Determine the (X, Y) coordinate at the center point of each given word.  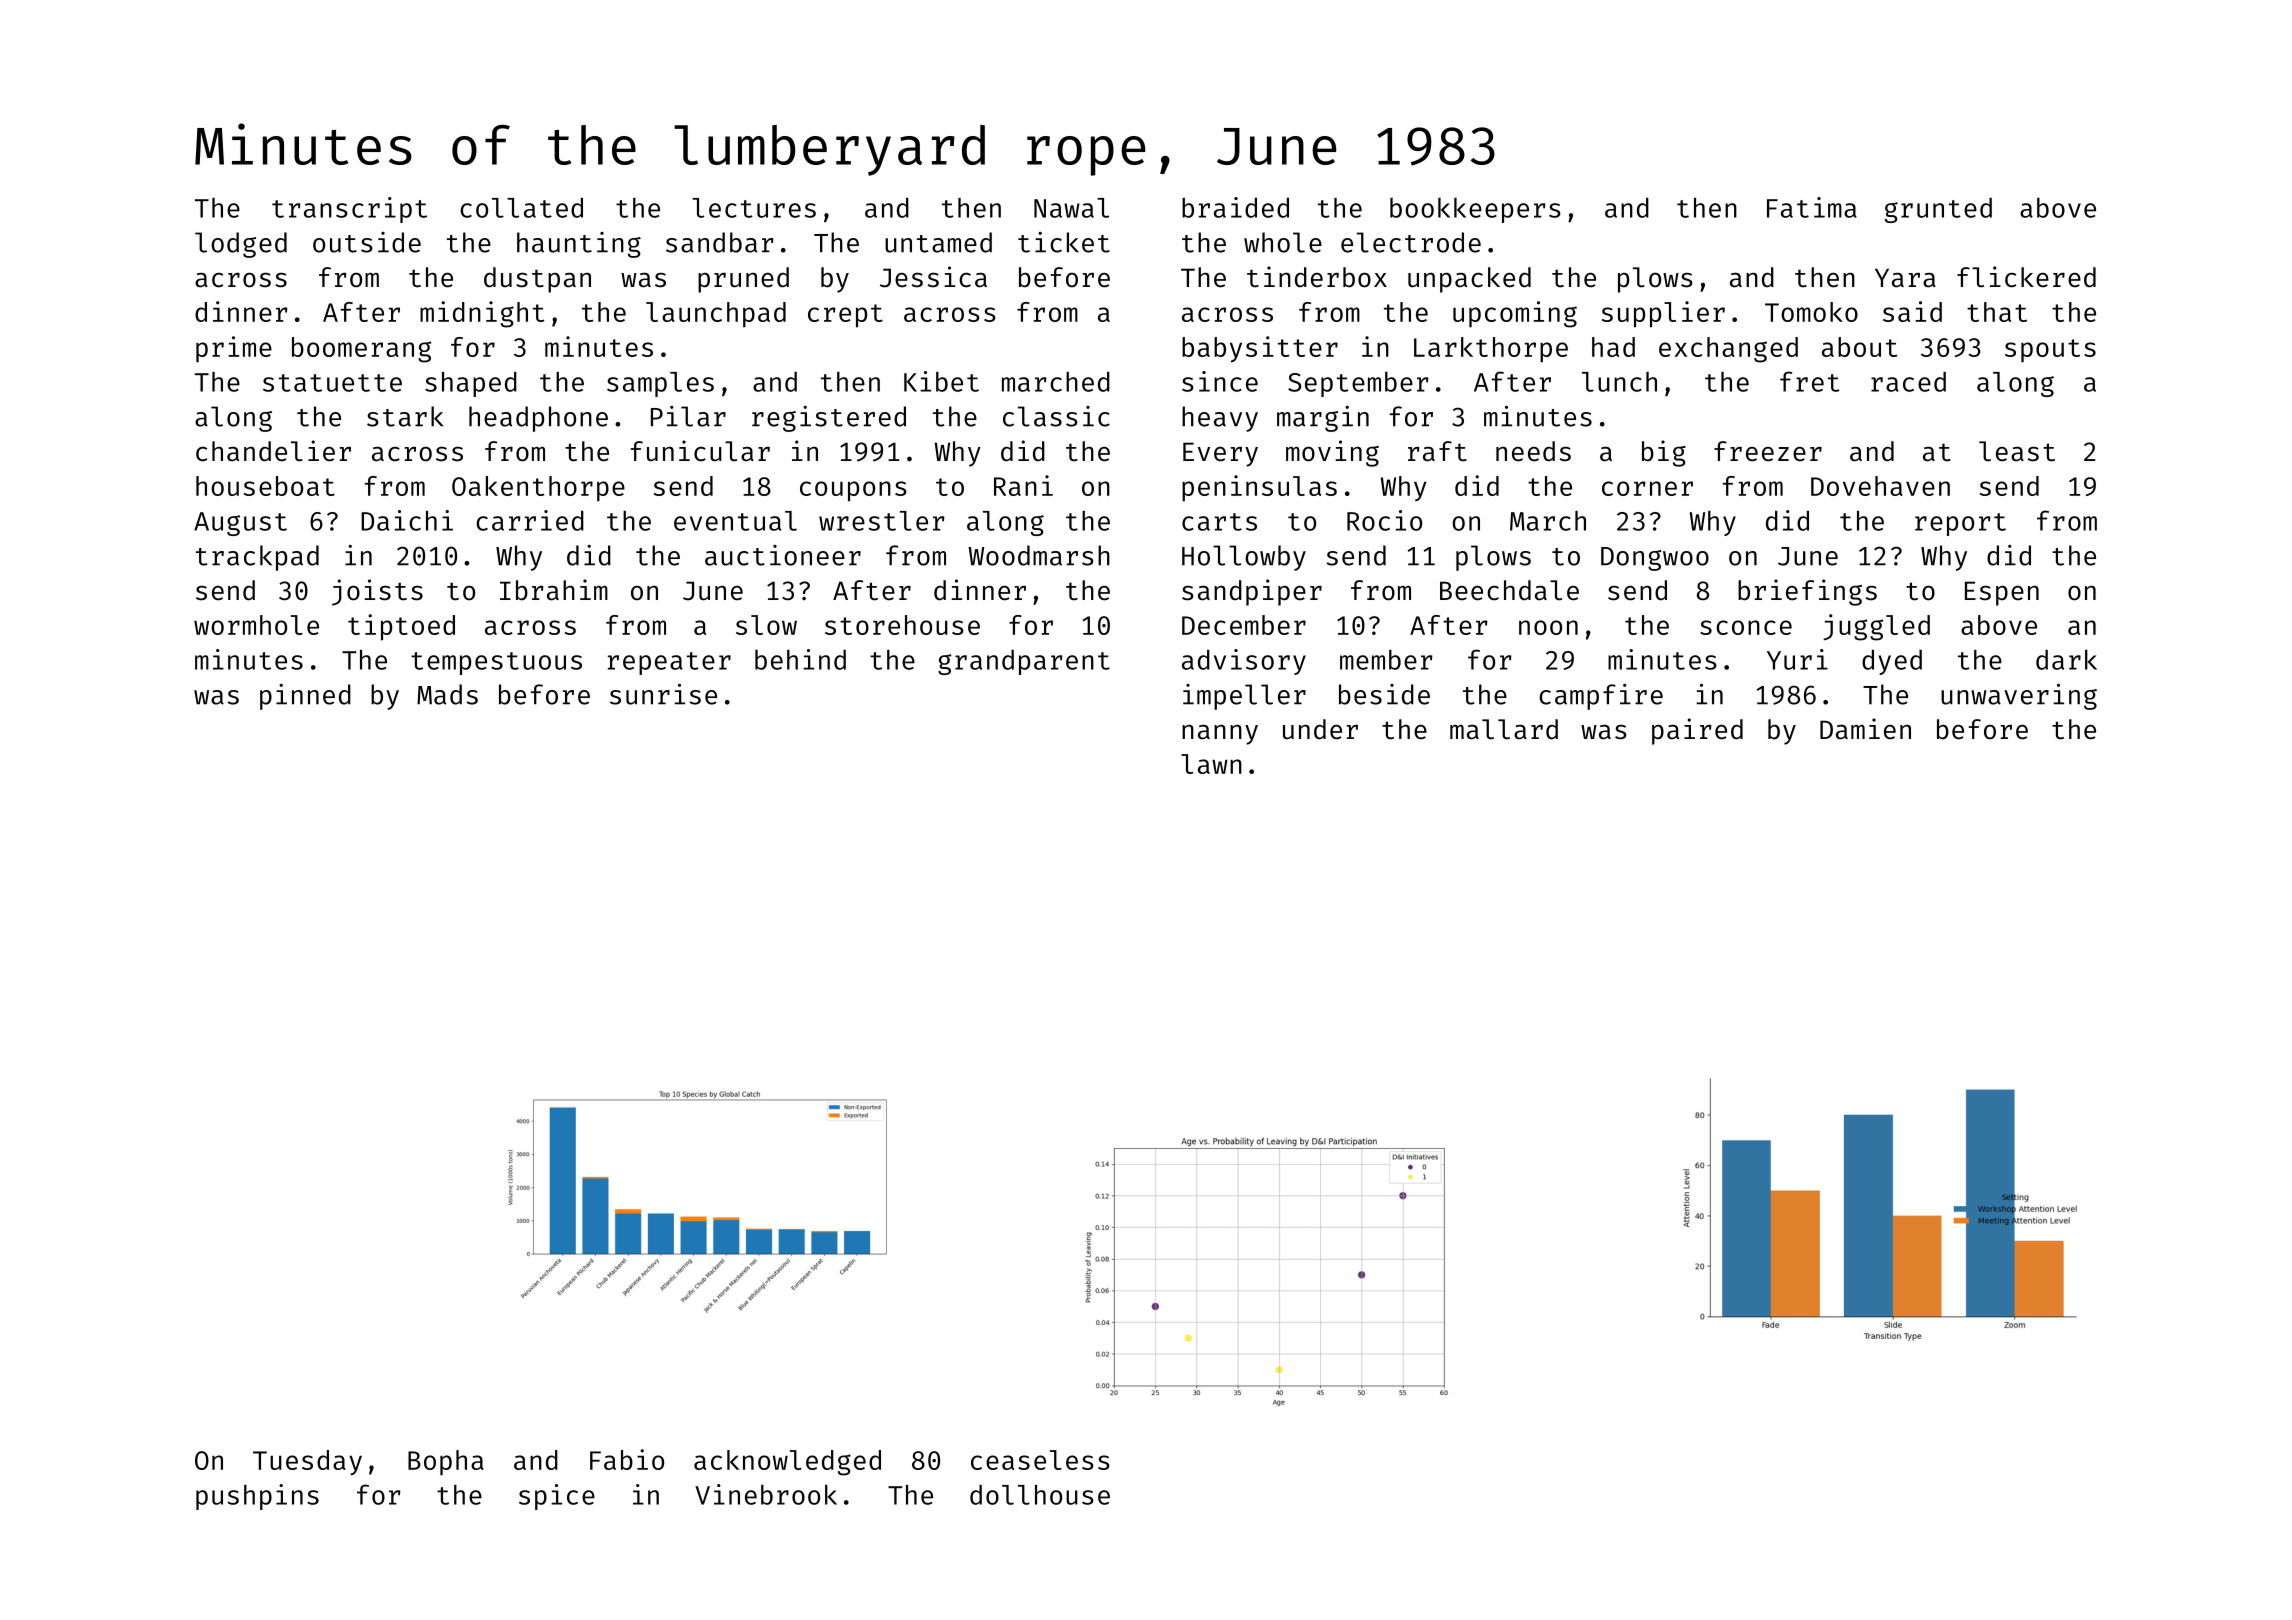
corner (1647, 488)
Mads (447, 694)
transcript (349, 210)
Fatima (1812, 207)
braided (1235, 207)
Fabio (627, 1459)
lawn (1211, 764)
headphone (538, 419)
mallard (1504, 729)
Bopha (446, 1462)
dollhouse (1040, 1494)
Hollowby (1244, 558)
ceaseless (1040, 1460)
